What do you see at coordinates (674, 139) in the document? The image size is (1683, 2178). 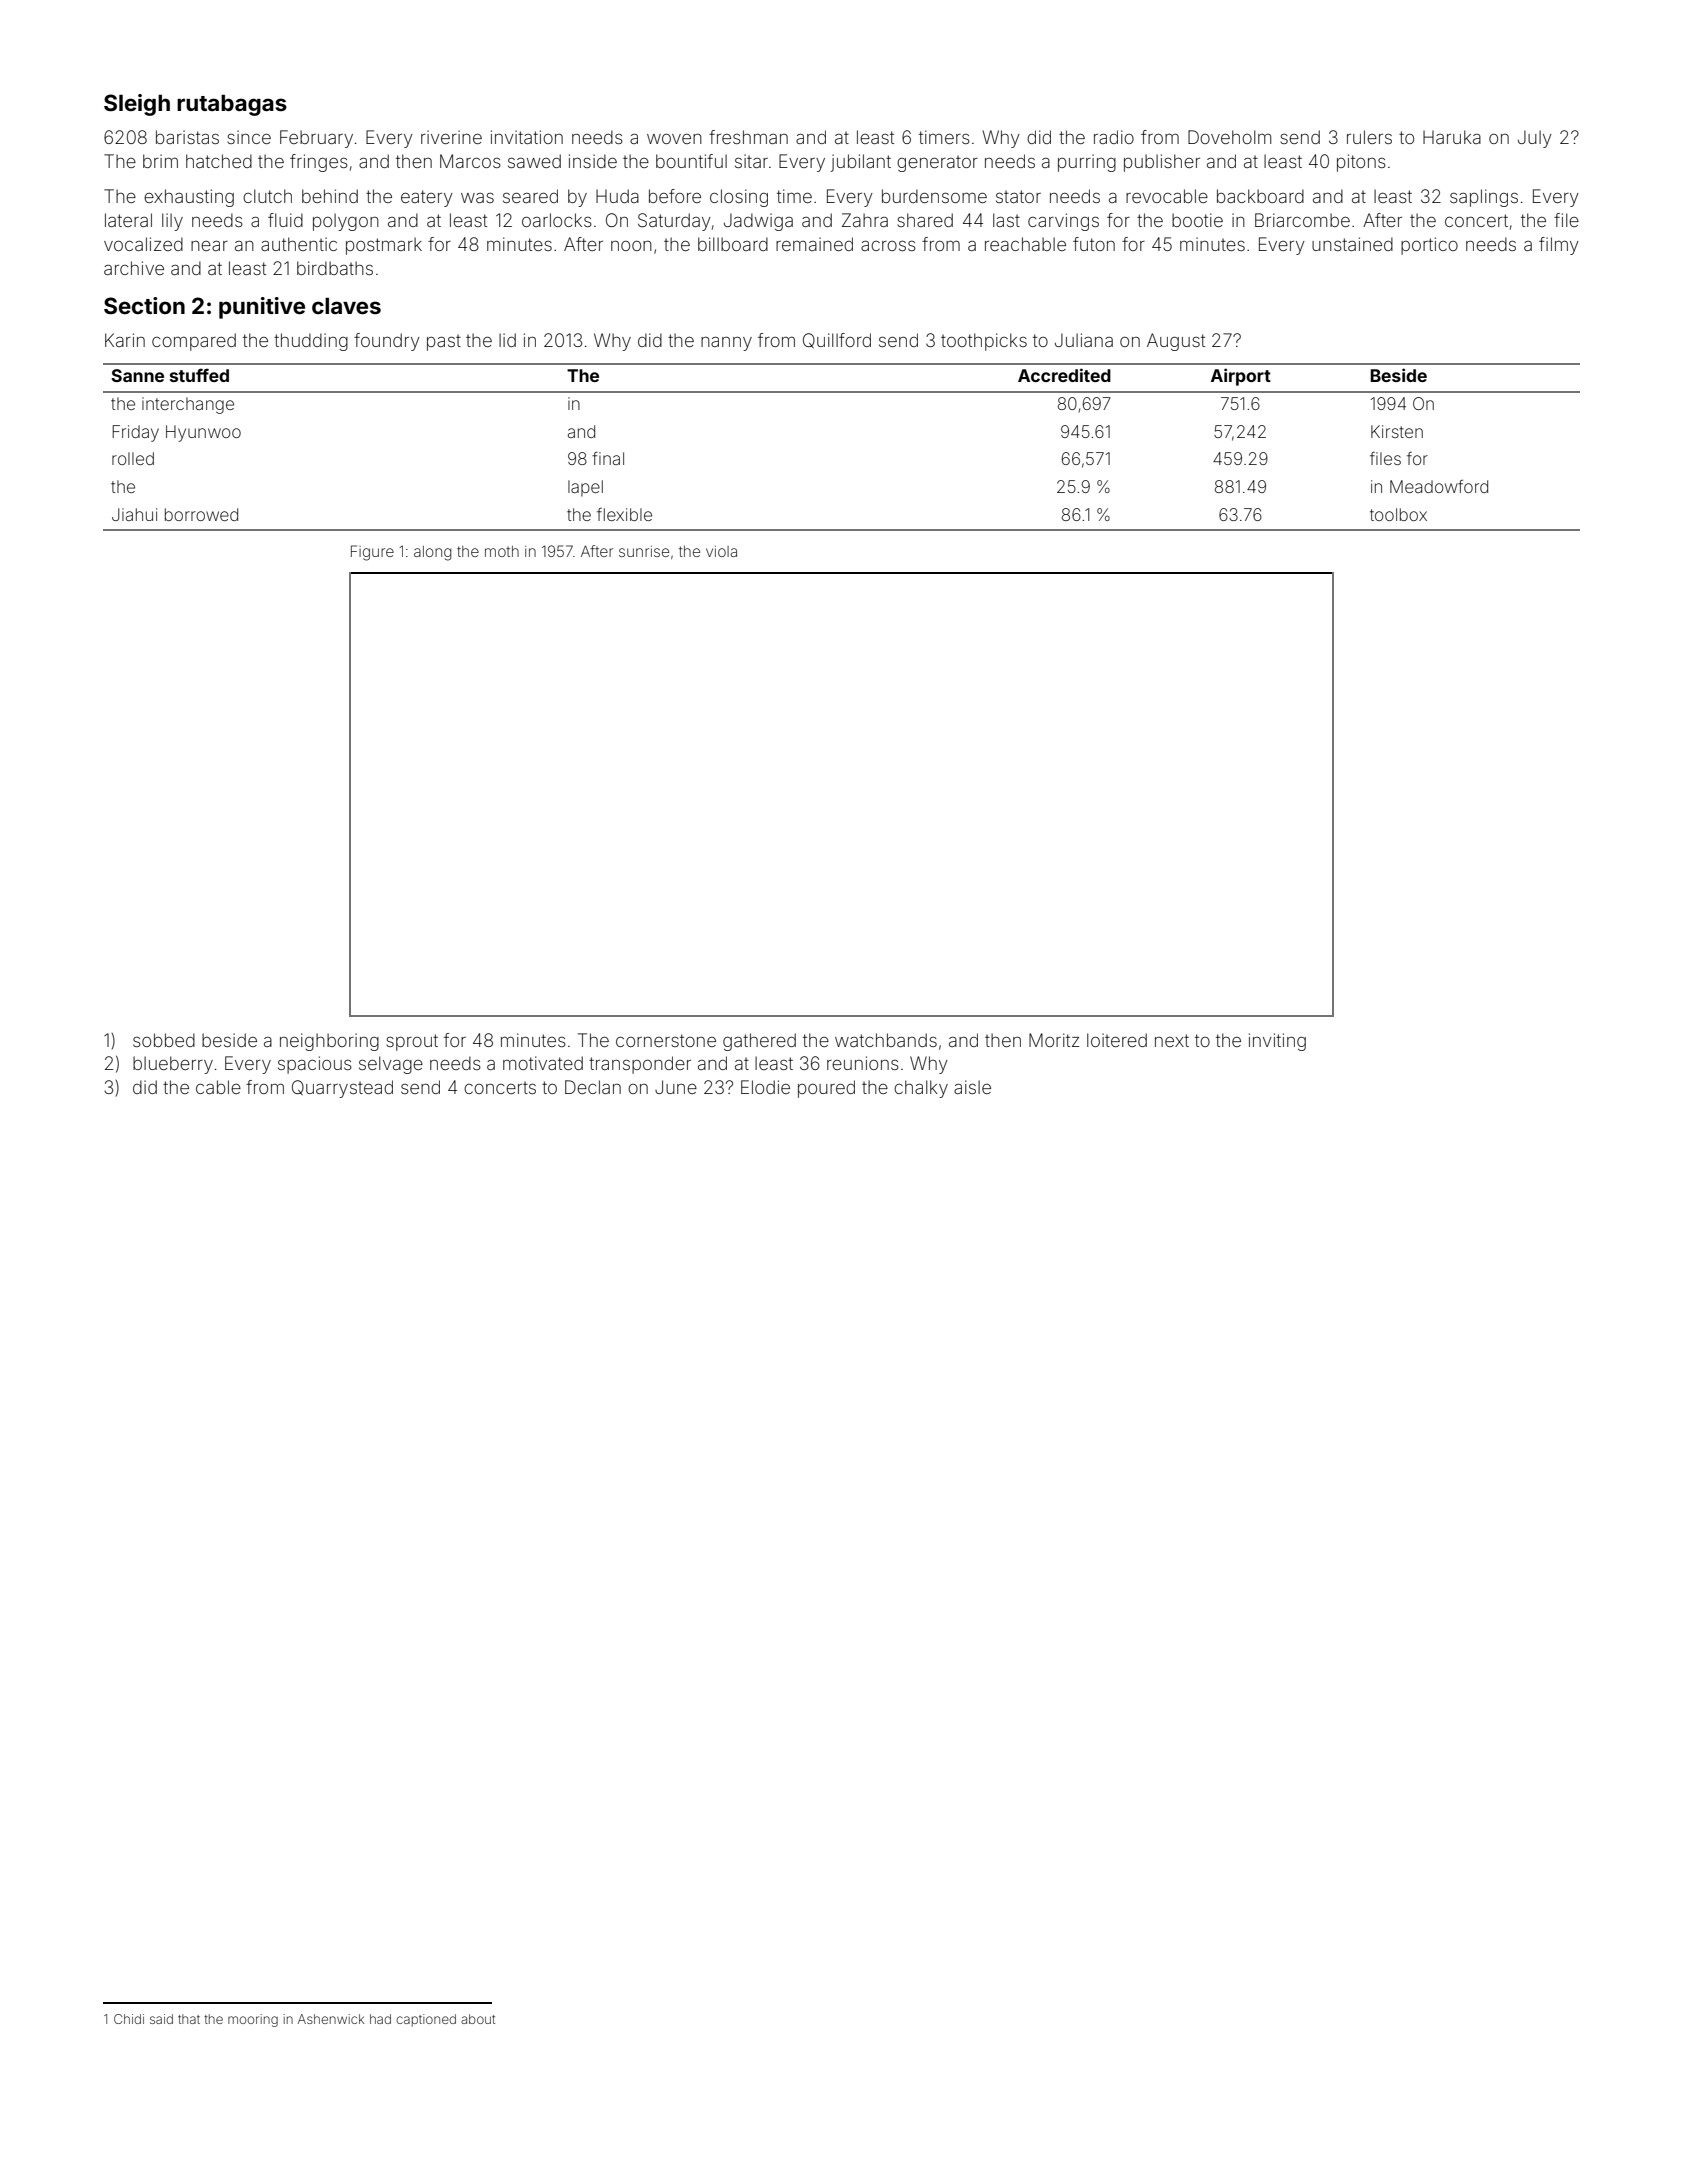 I see `woven` at bounding box center [674, 139].
